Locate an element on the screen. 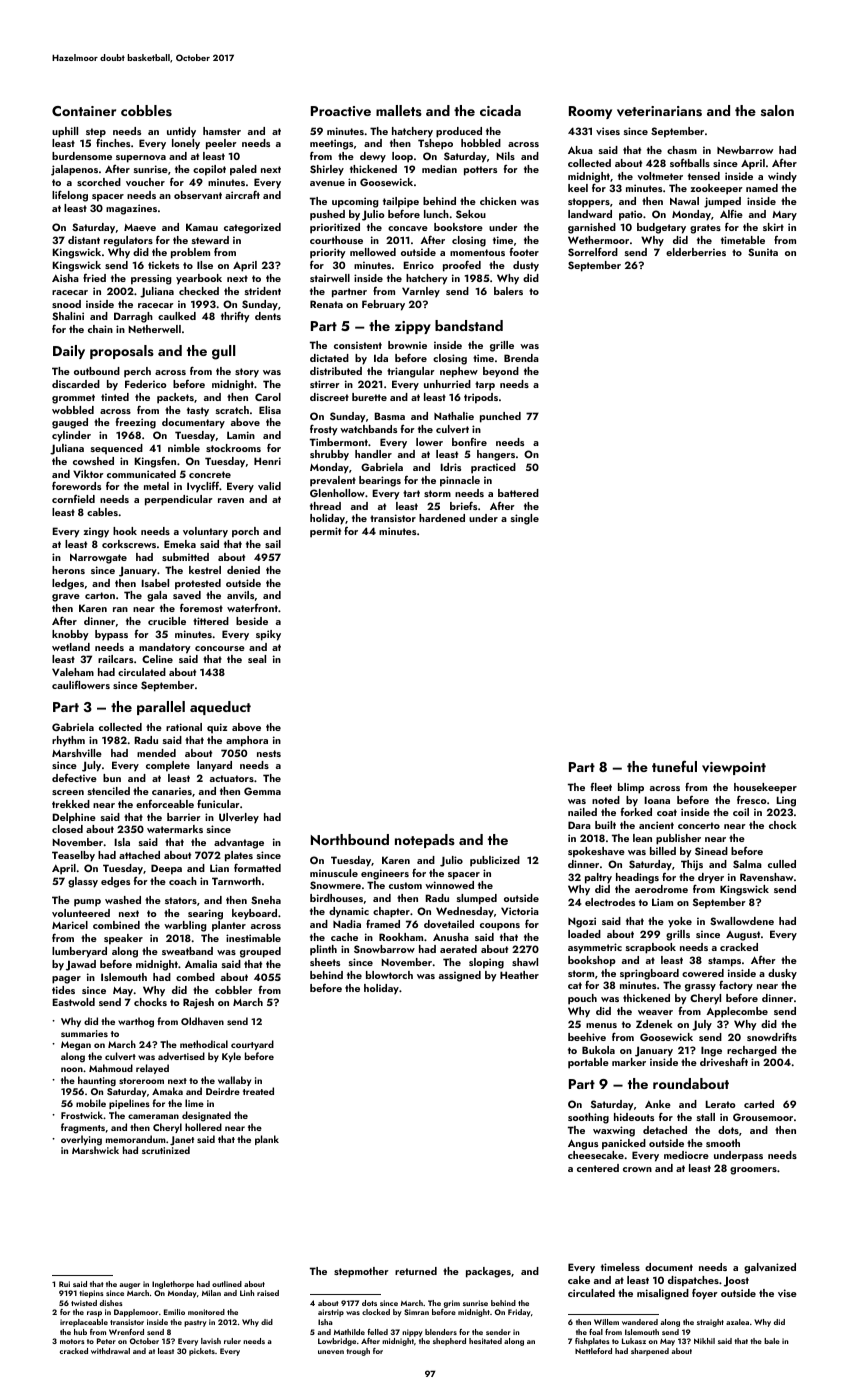 Image resolution: width=849 pixels, height=1400 pixels. lifelong is located at coordinates (70, 196).
